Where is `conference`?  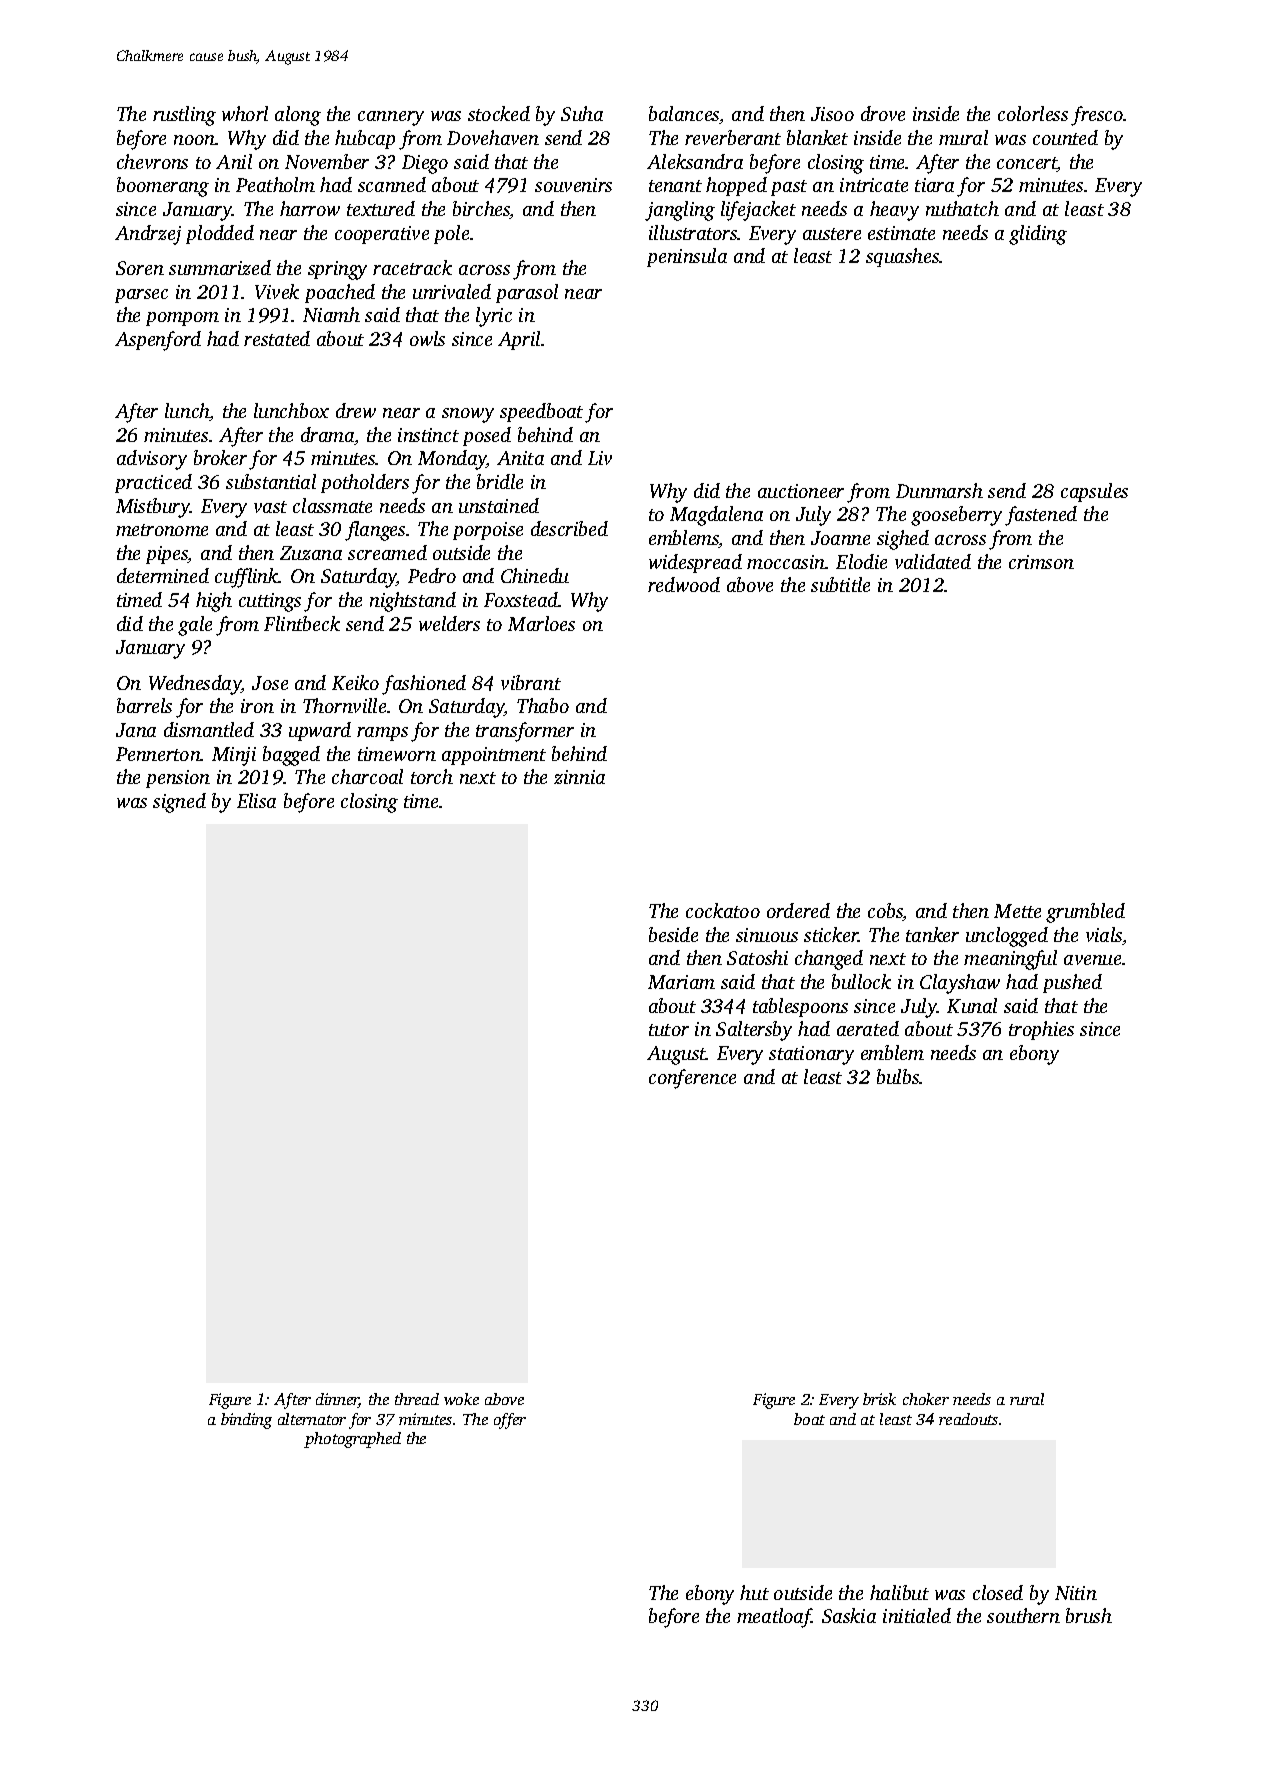 conference is located at coordinates (692, 1079).
